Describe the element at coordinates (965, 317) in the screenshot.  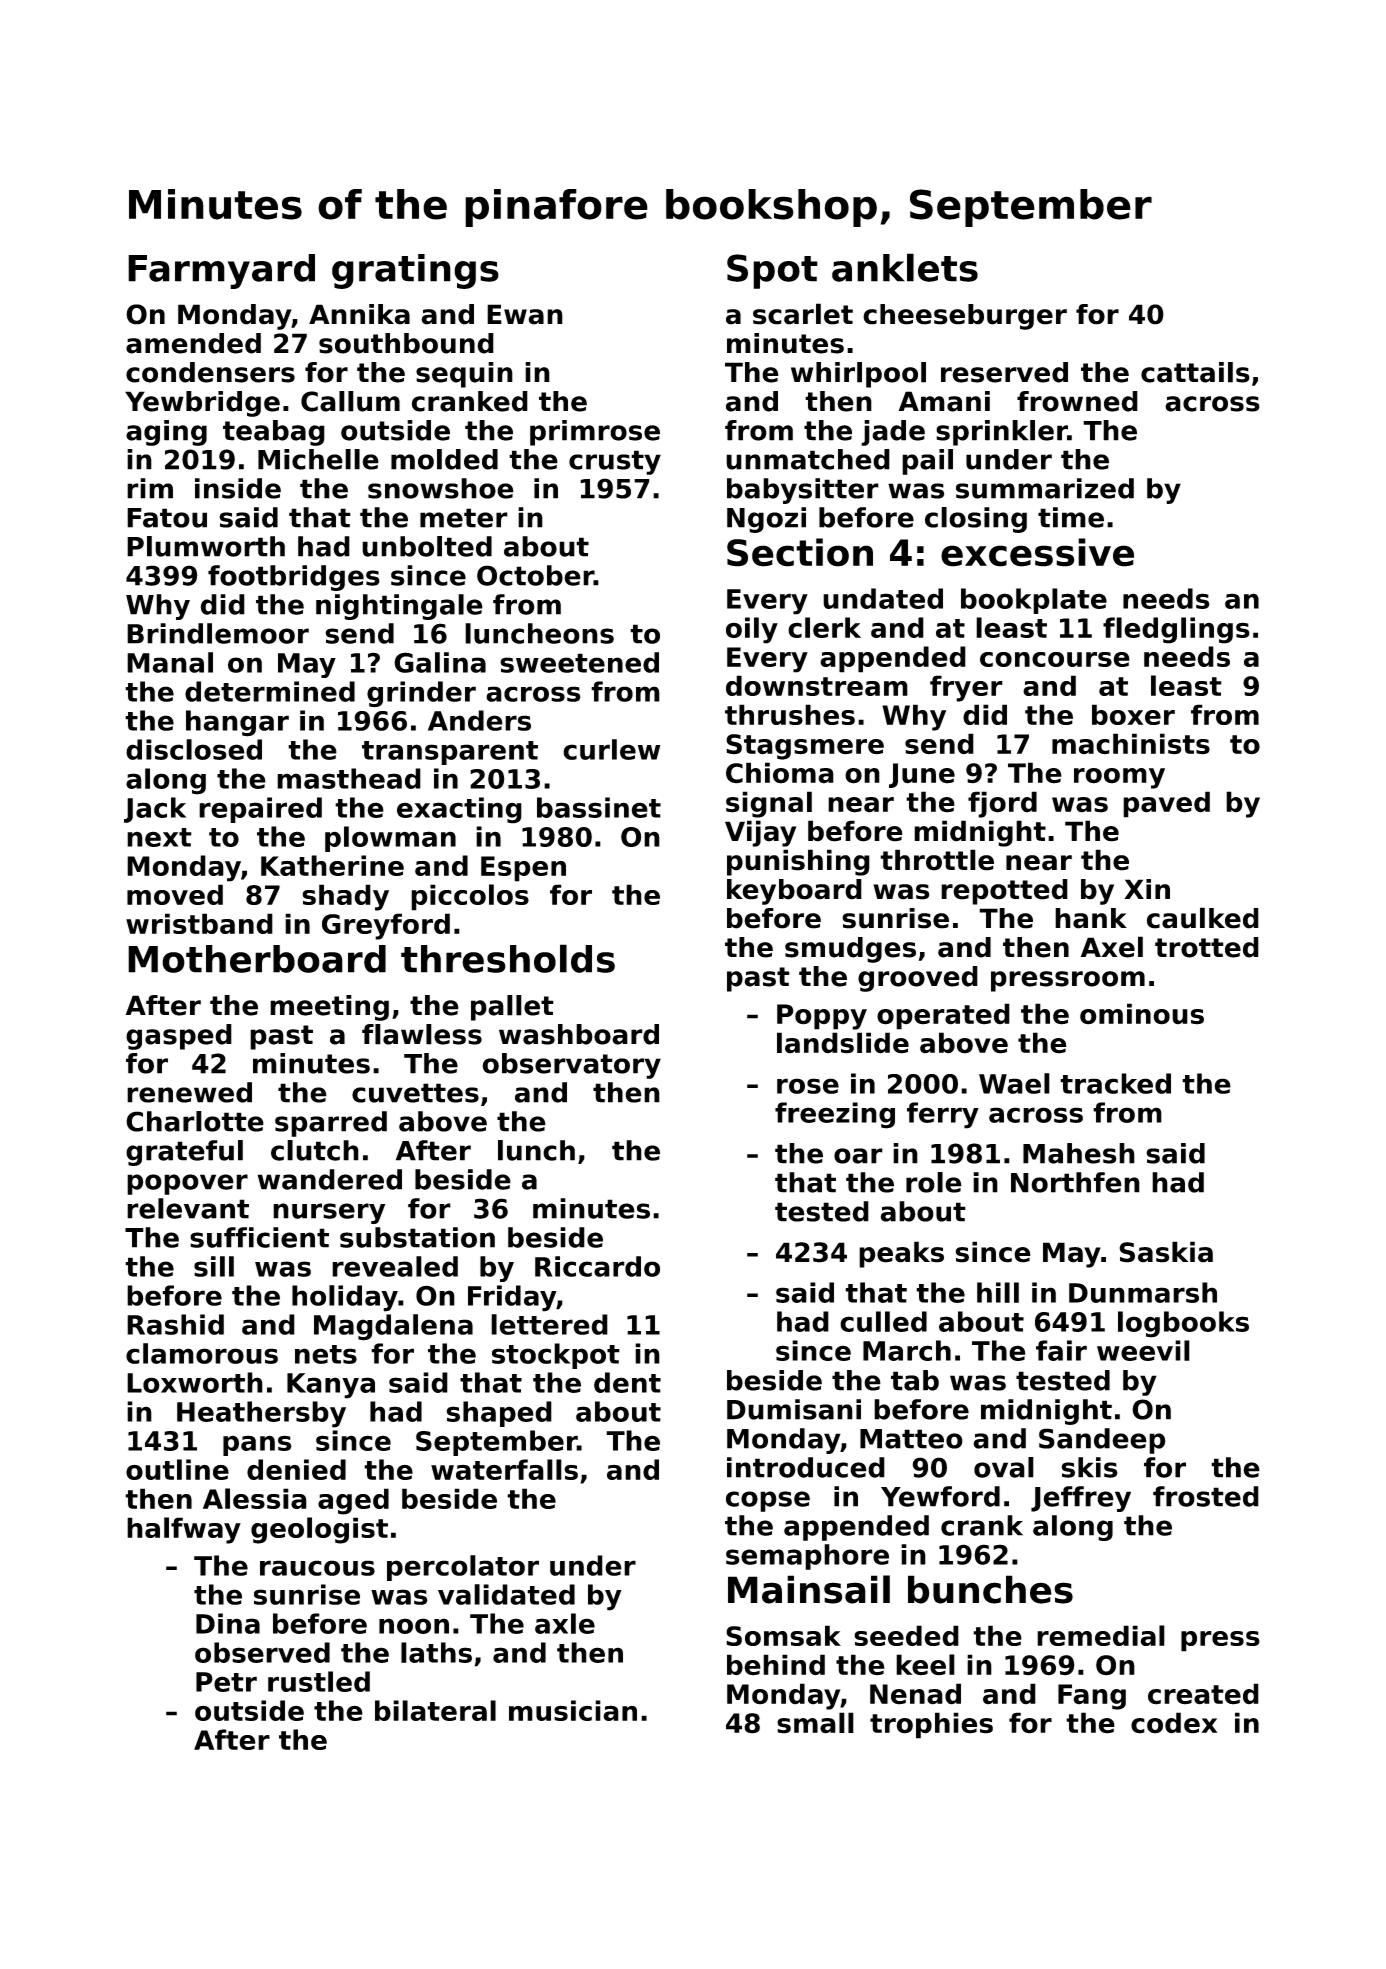
I see `cheeseburger` at that location.
